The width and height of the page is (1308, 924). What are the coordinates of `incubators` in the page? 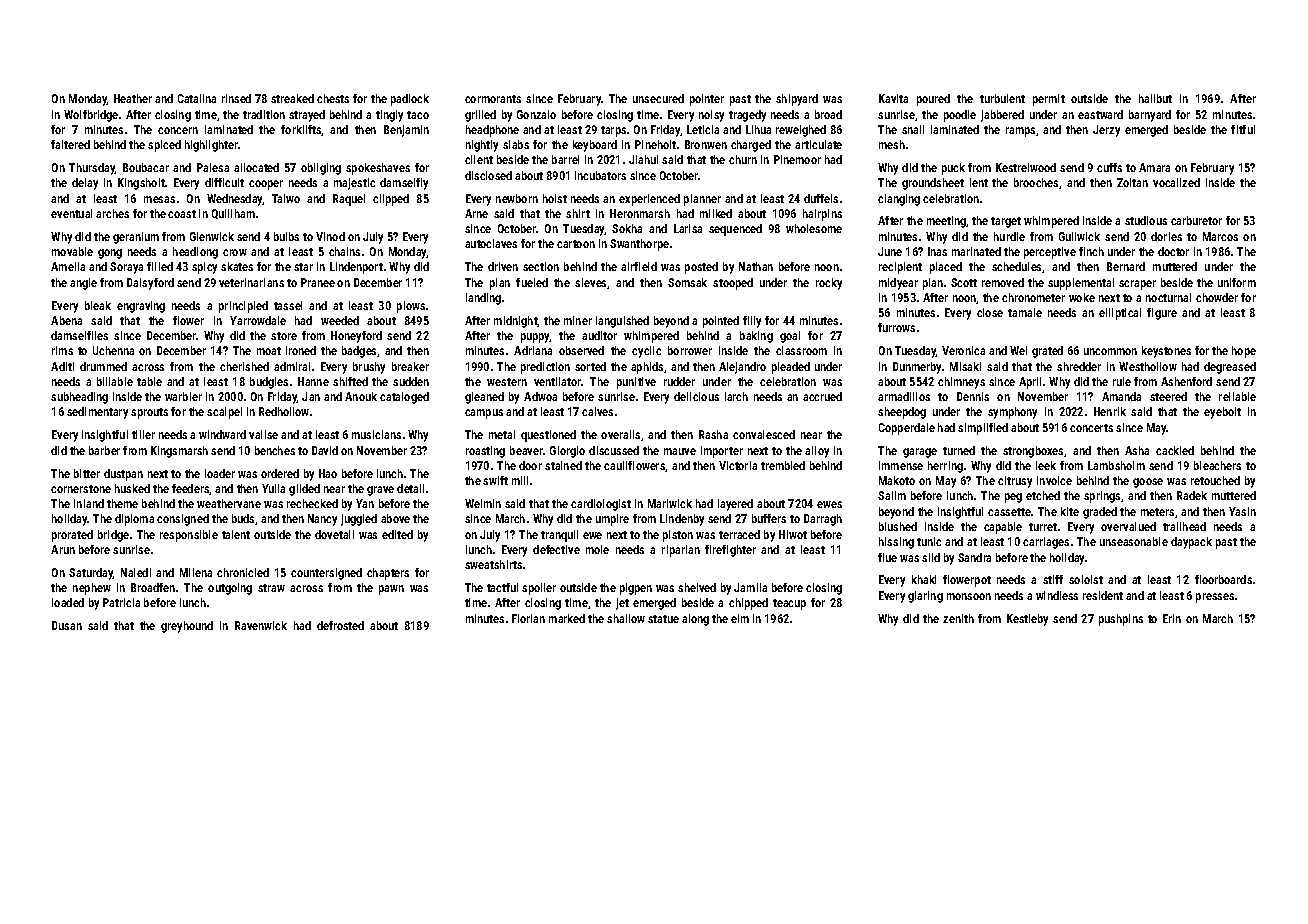 It's located at (600, 175).
